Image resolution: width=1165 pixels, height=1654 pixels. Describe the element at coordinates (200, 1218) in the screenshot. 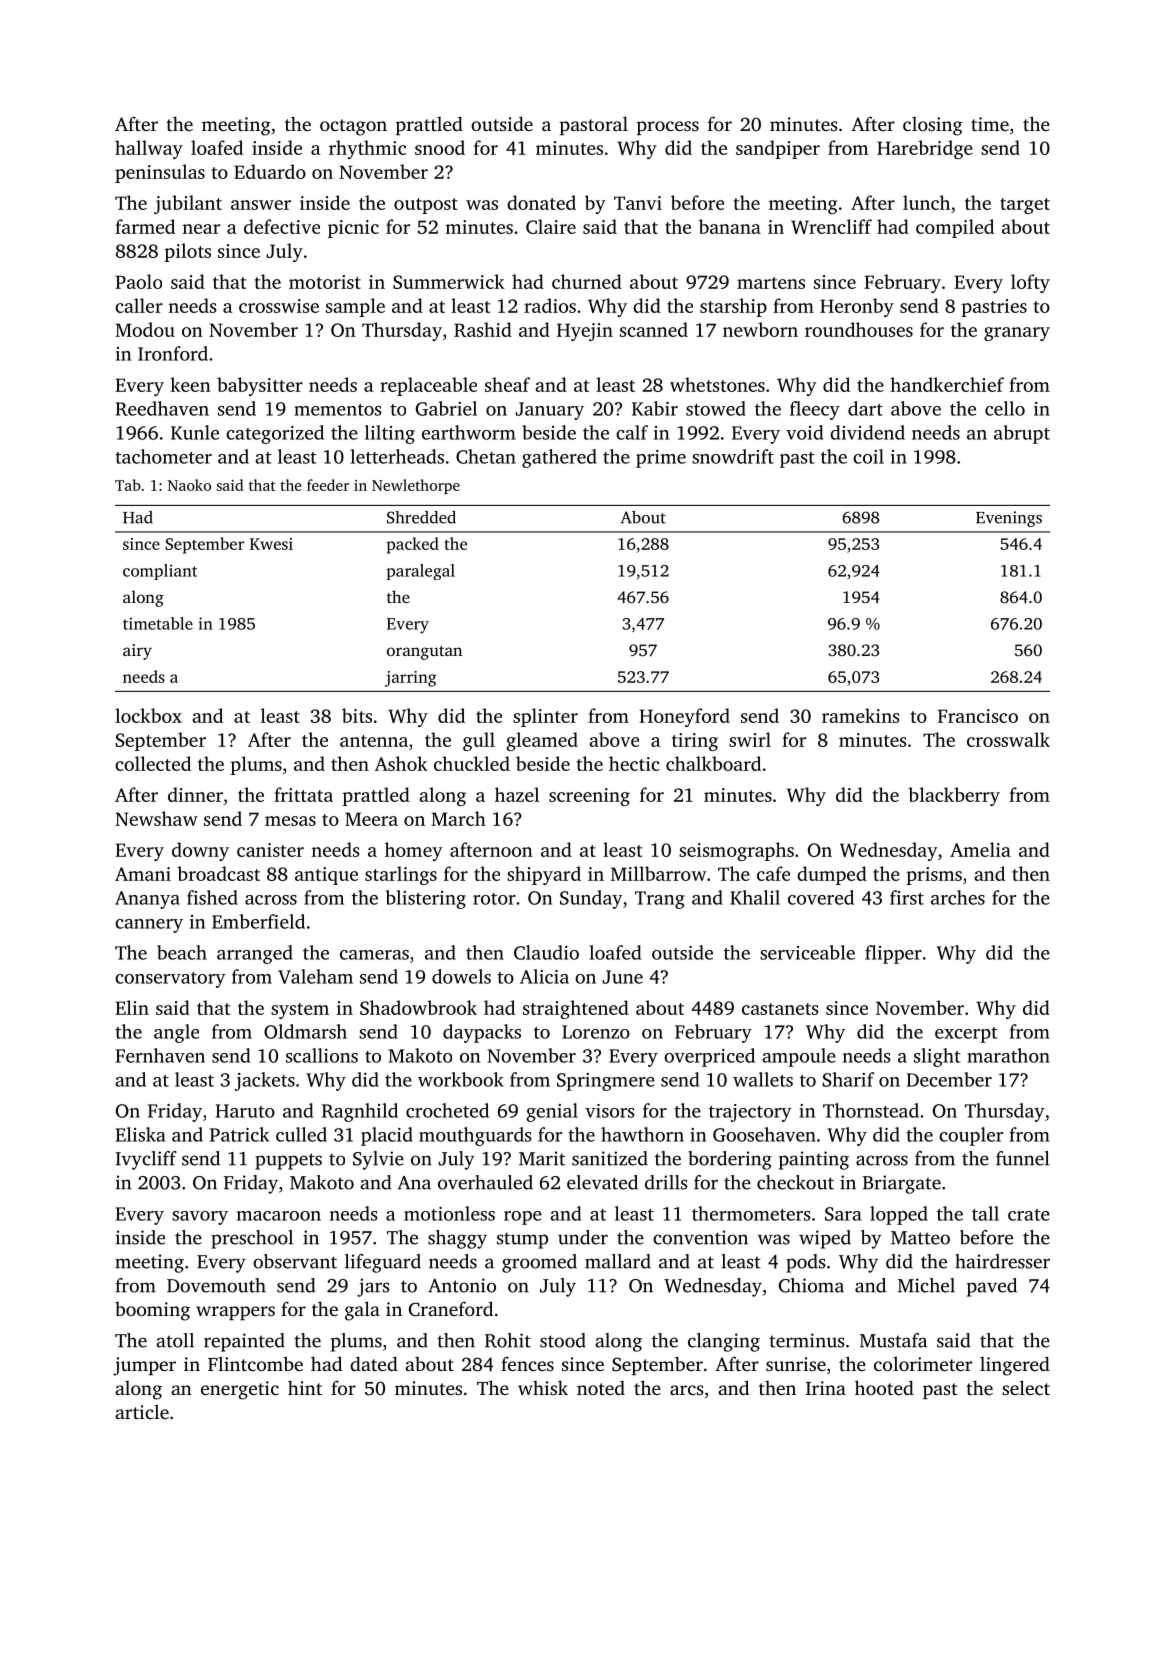

I see `savory` at that location.
